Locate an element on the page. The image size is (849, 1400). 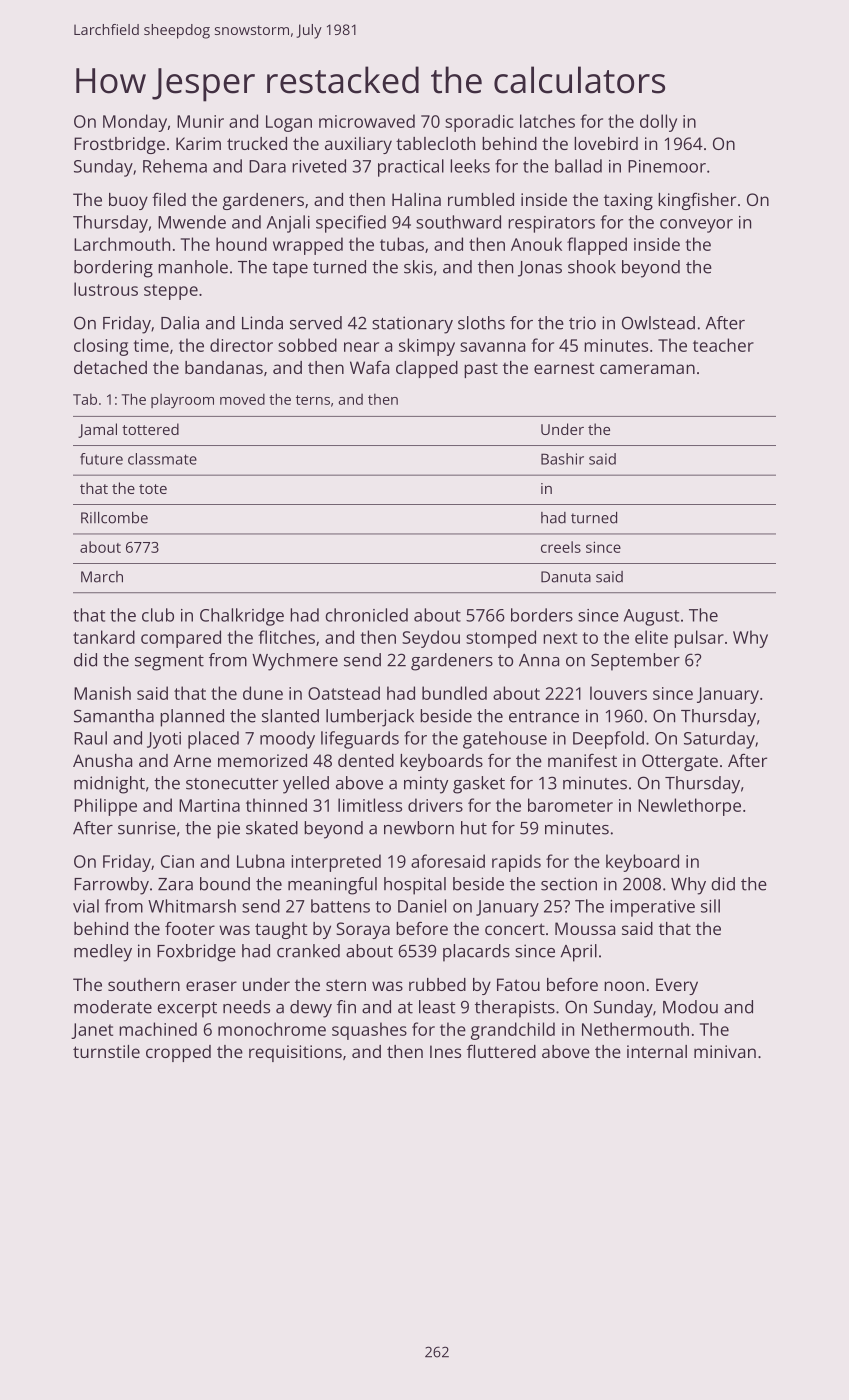
lustrous is located at coordinates (106, 289).
